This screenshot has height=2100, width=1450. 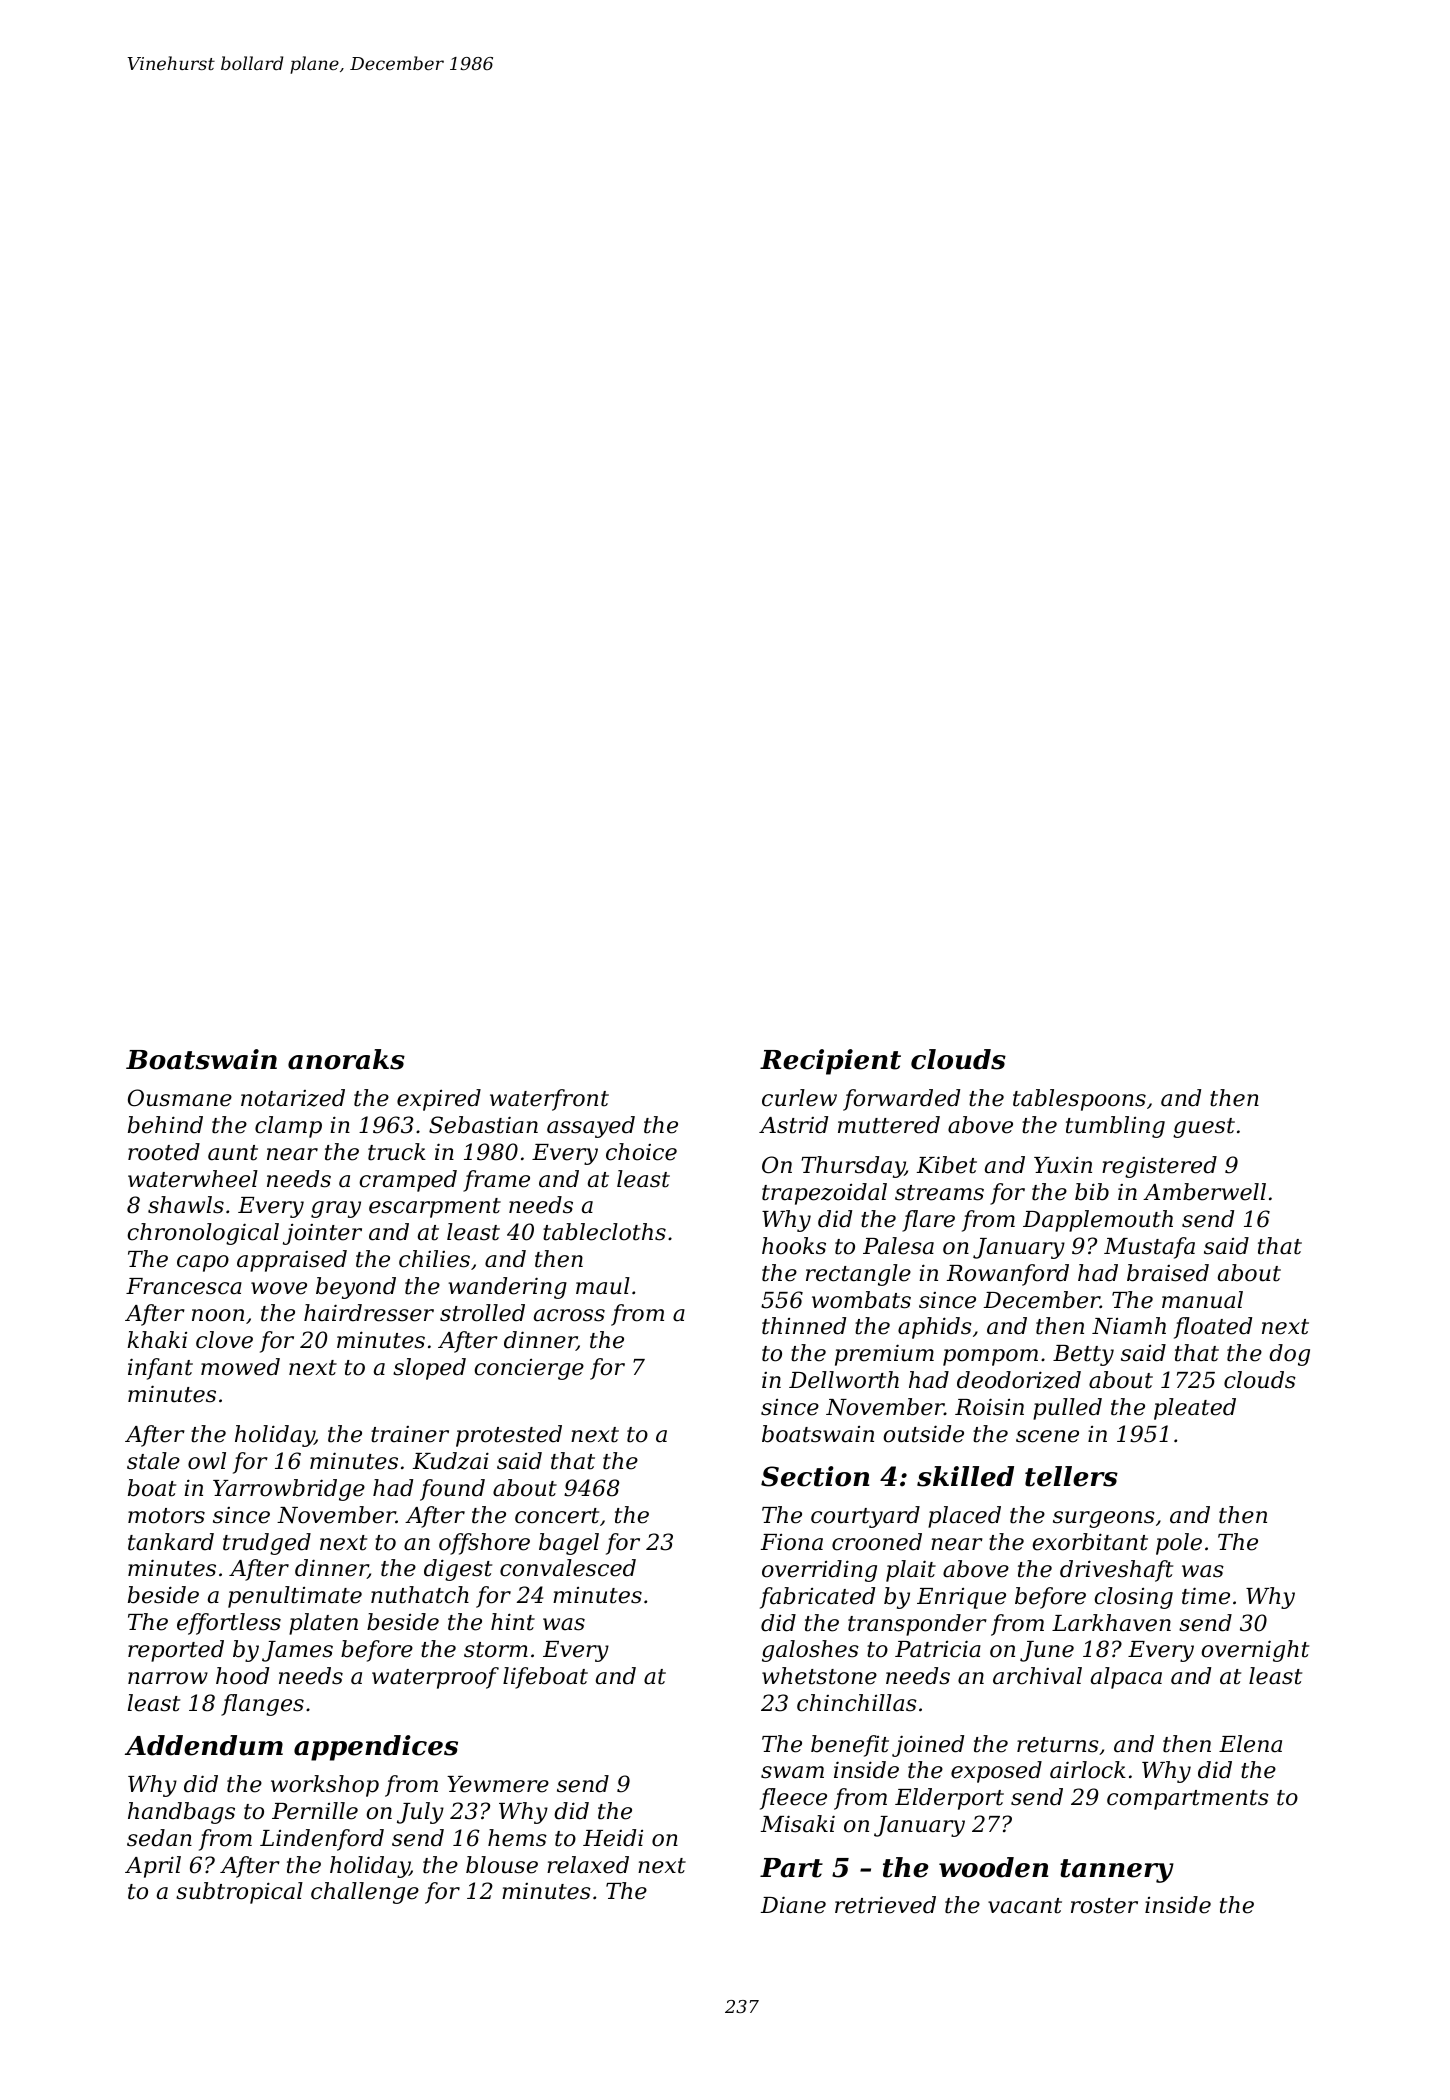 What do you see at coordinates (346, 1059) in the screenshot?
I see `anoraks` at bounding box center [346, 1059].
